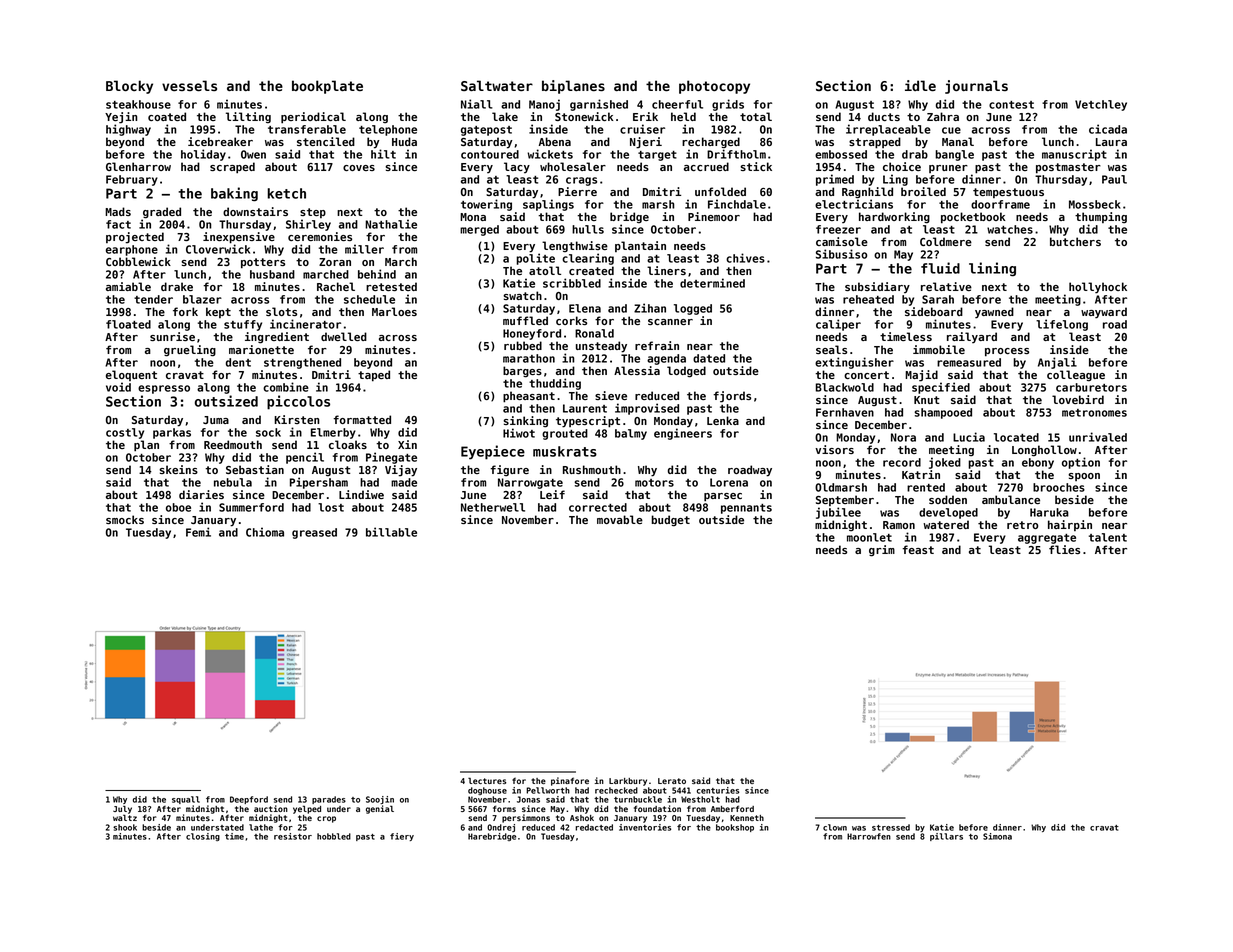  Describe the element at coordinates (186, 800) in the page. I see `squall` at that location.
